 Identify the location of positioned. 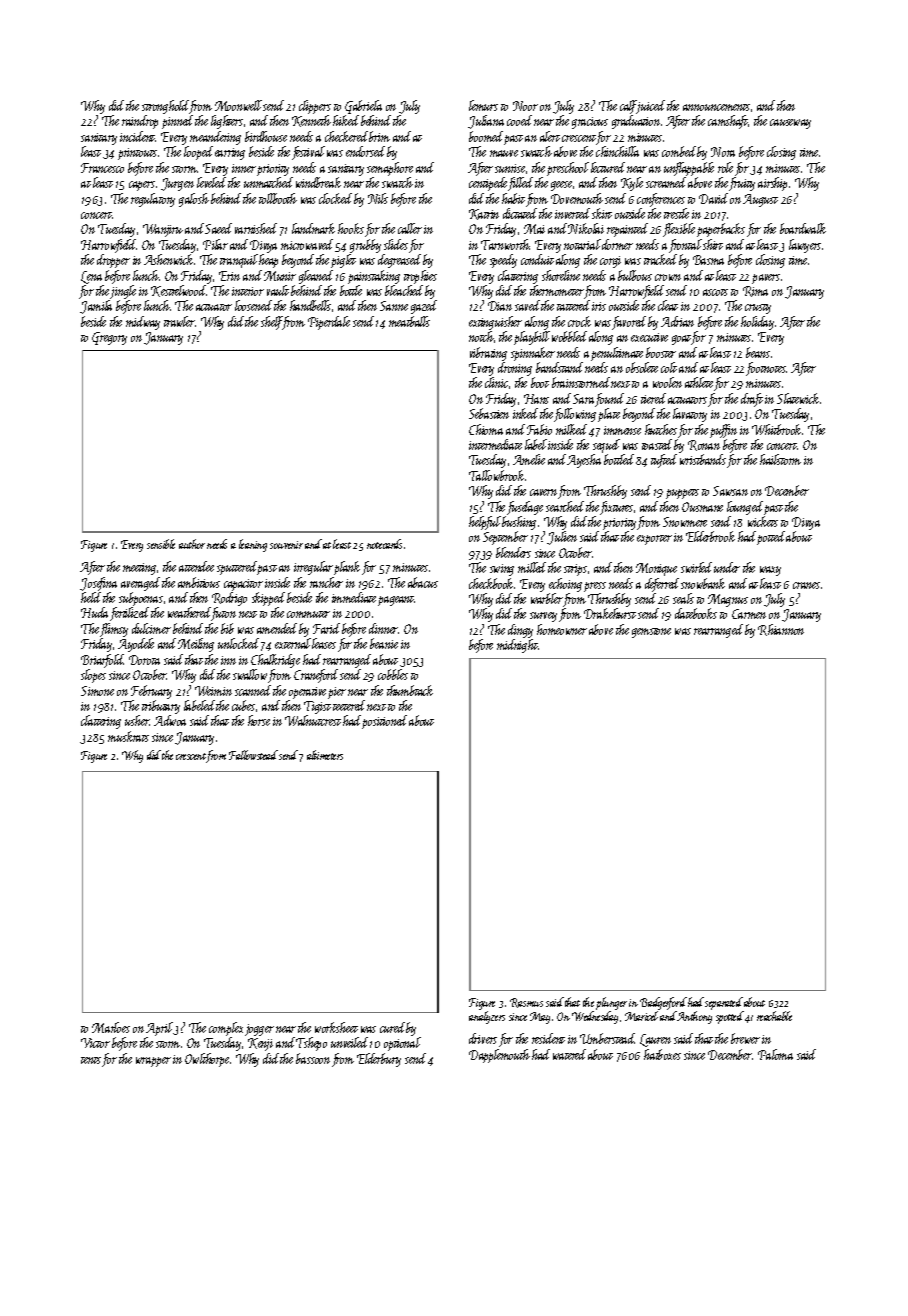
(384, 722).
